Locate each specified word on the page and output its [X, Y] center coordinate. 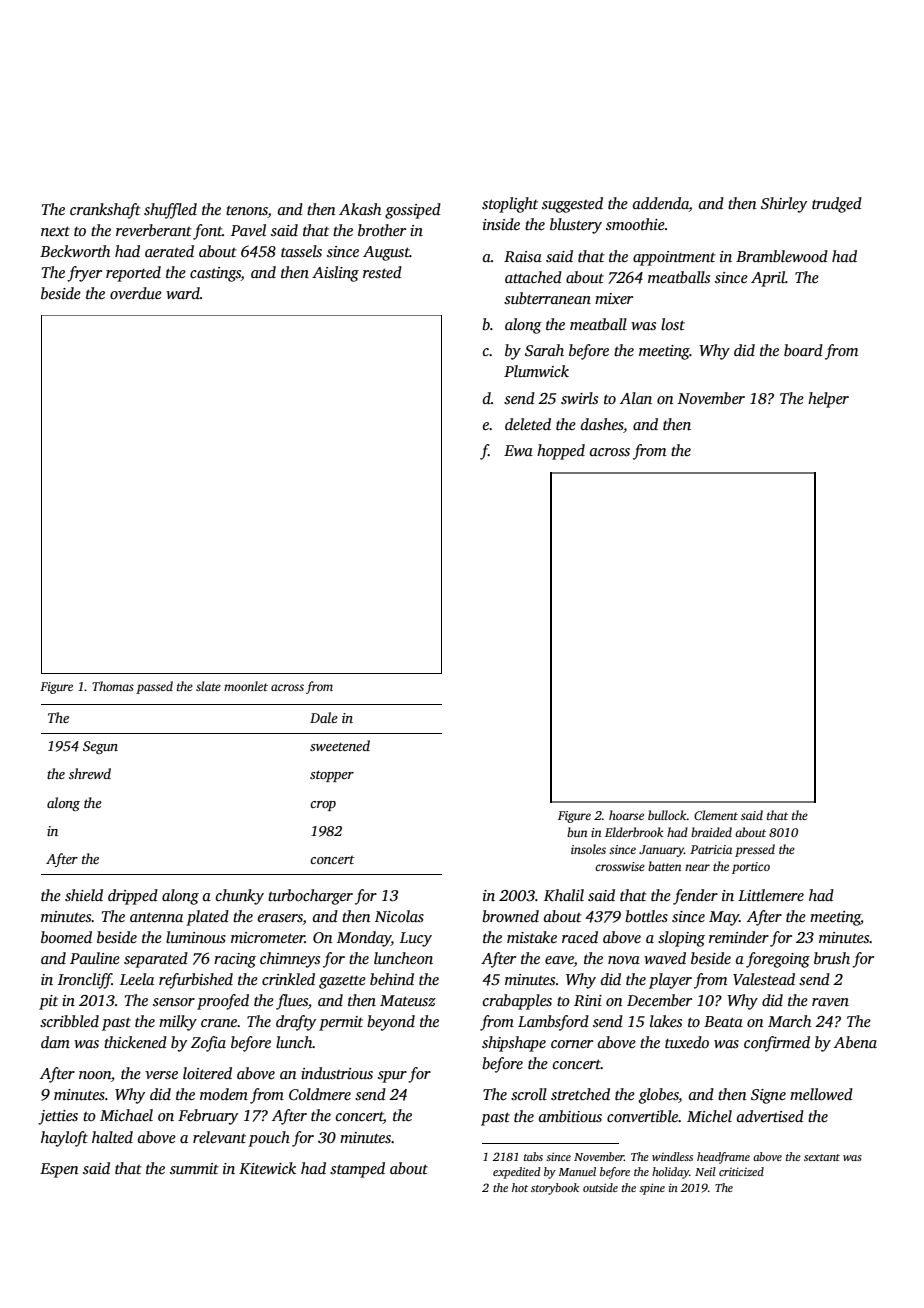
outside [600, 1187]
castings [215, 274]
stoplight [510, 205]
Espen [59, 1170]
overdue [136, 293]
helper [828, 400]
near [697, 867]
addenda [661, 204]
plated [207, 918]
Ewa [518, 450]
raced [580, 937]
